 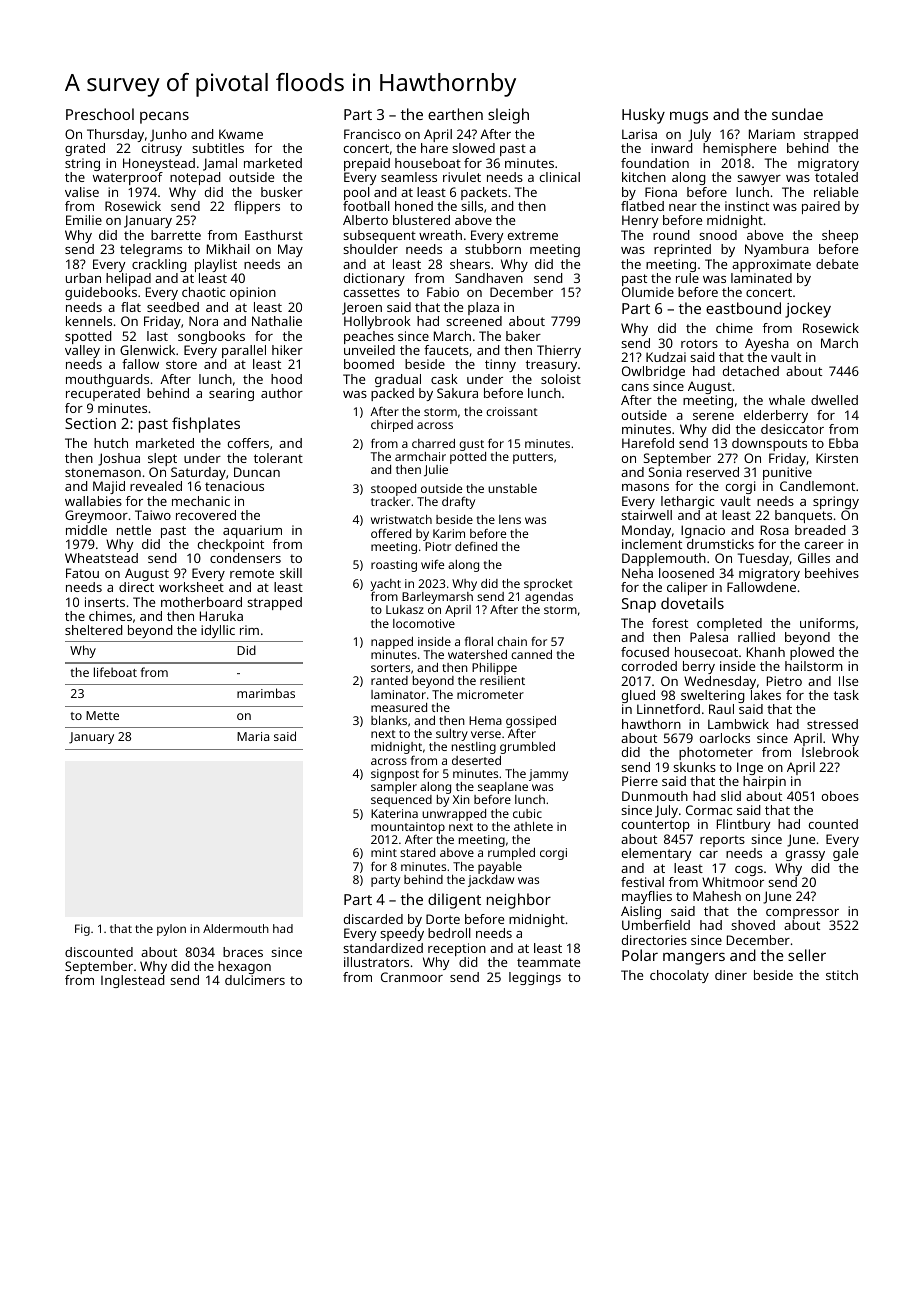 What do you see at coordinates (102, 715) in the screenshot?
I see `Mette` at bounding box center [102, 715].
